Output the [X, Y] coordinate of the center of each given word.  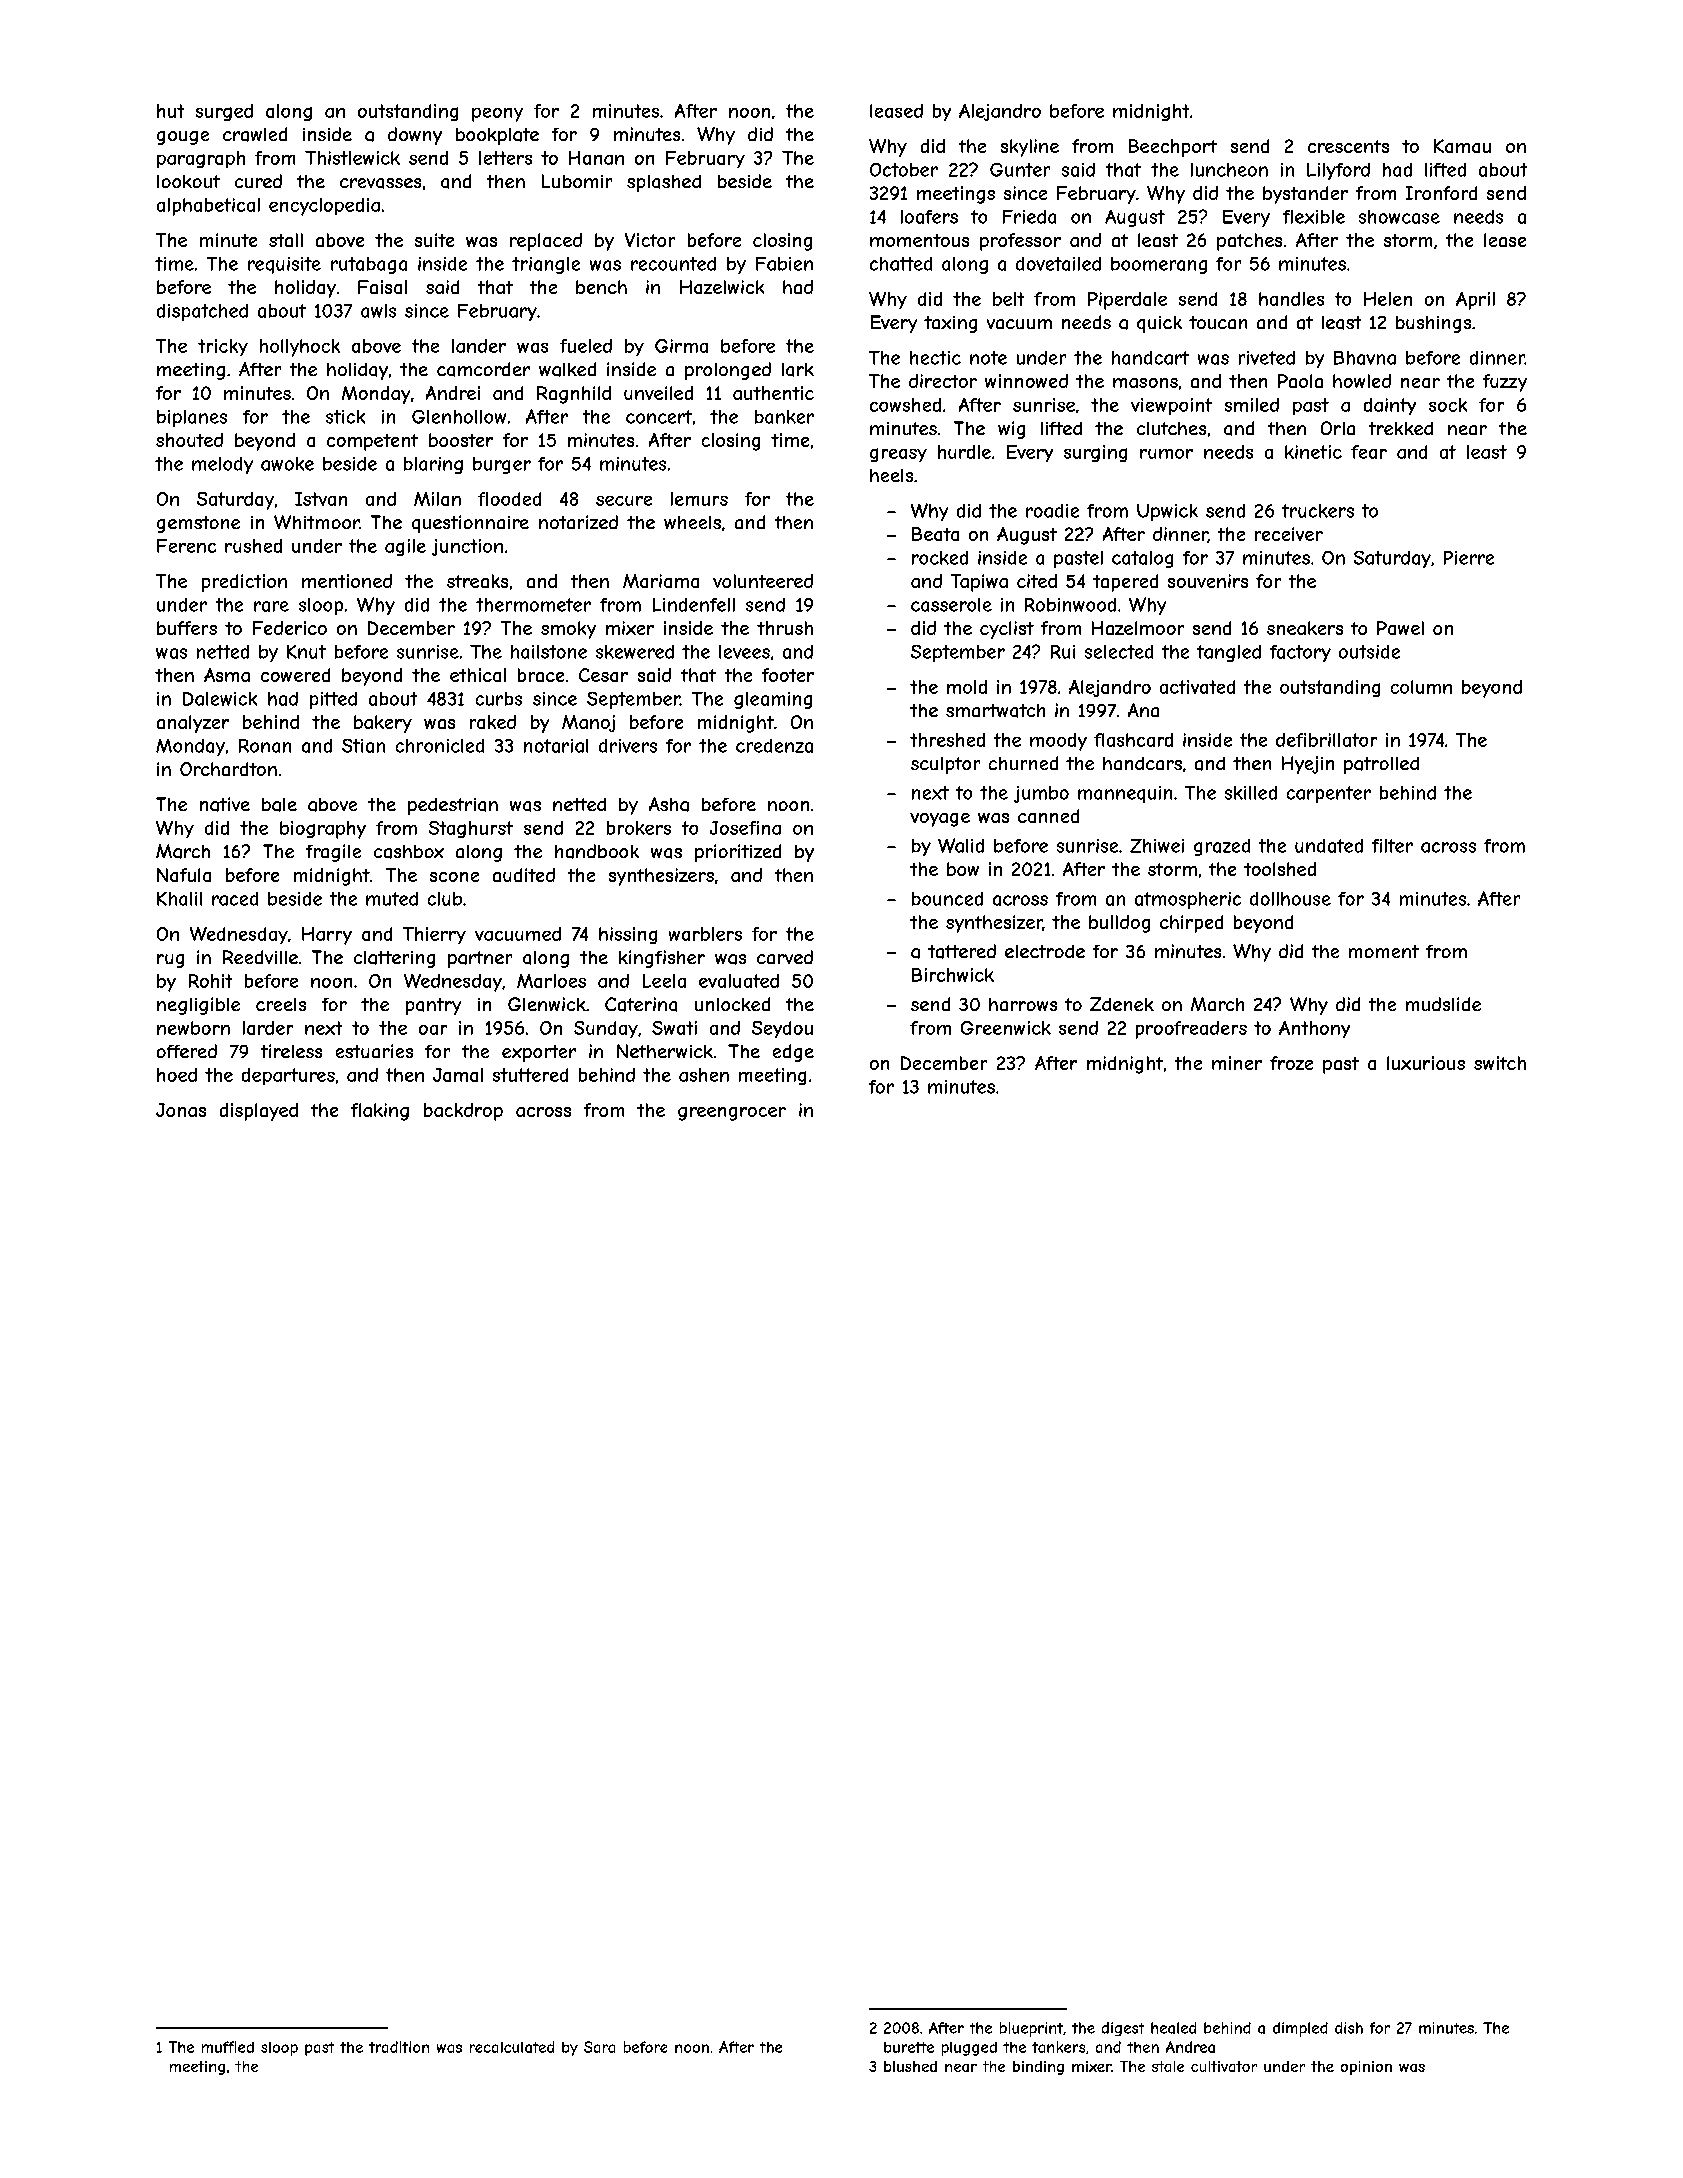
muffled [228, 2047]
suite [434, 240]
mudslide [1443, 1004]
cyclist [1007, 630]
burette [909, 2047]
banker [784, 417]
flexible [1314, 217]
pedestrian [453, 806]
